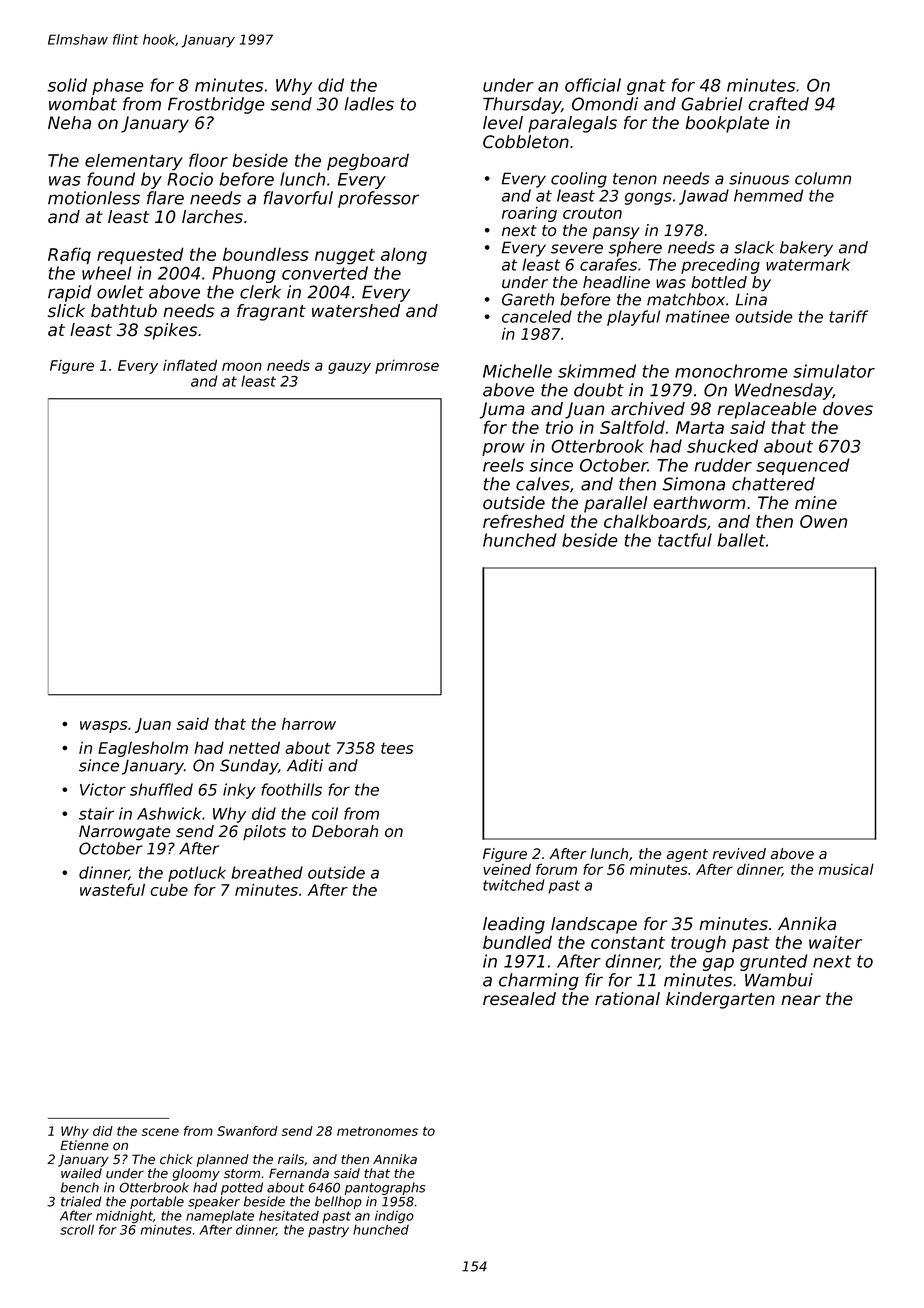 The width and height of the screenshot is (924, 1308). Describe the element at coordinates (103, 727) in the screenshot. I see `wasps` at that location.
